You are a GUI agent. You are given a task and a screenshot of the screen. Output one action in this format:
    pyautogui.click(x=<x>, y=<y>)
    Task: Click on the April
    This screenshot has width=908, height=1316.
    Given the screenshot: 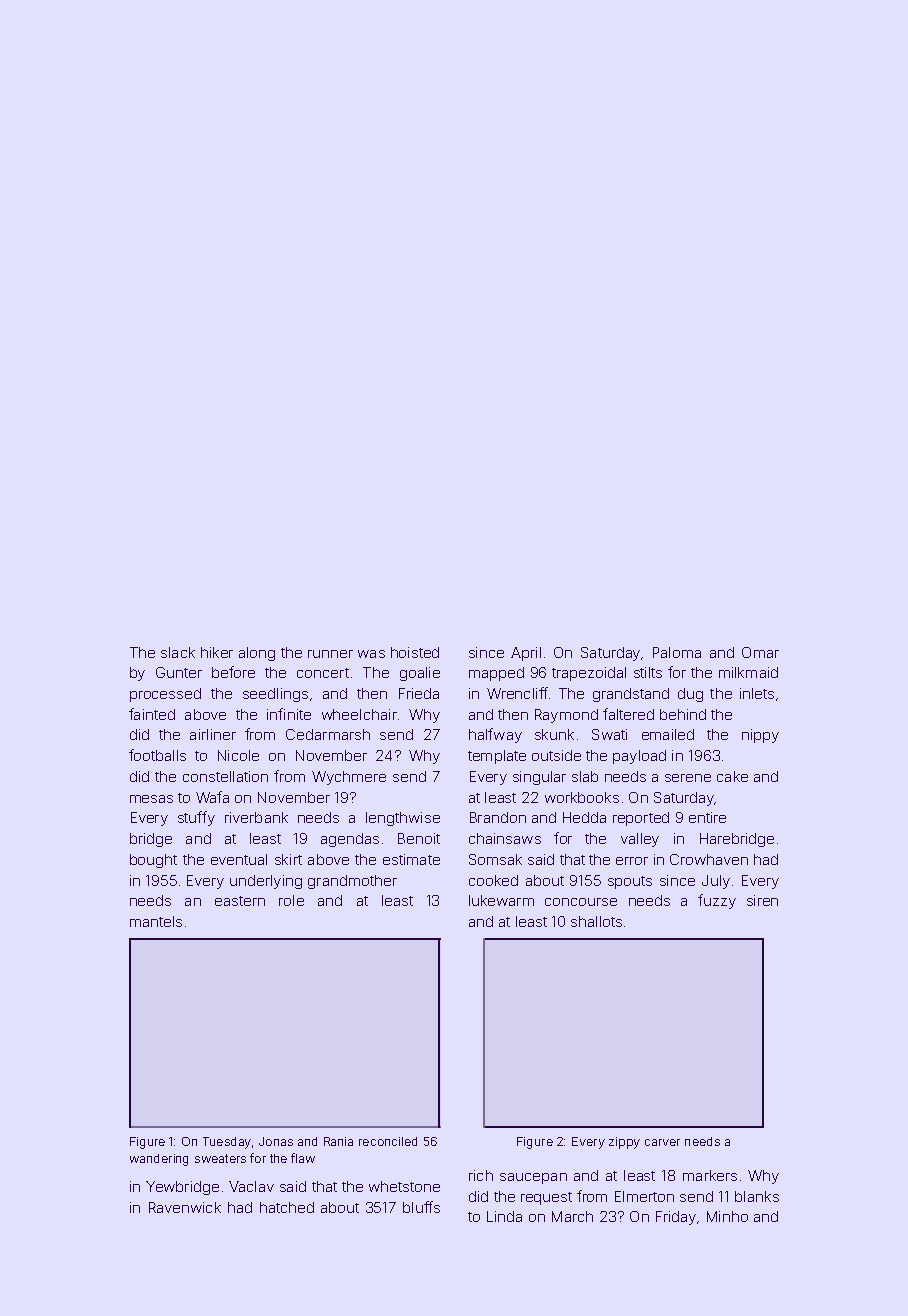 What is the action you would take?
    pyautogui.click(x=526, y=654)
